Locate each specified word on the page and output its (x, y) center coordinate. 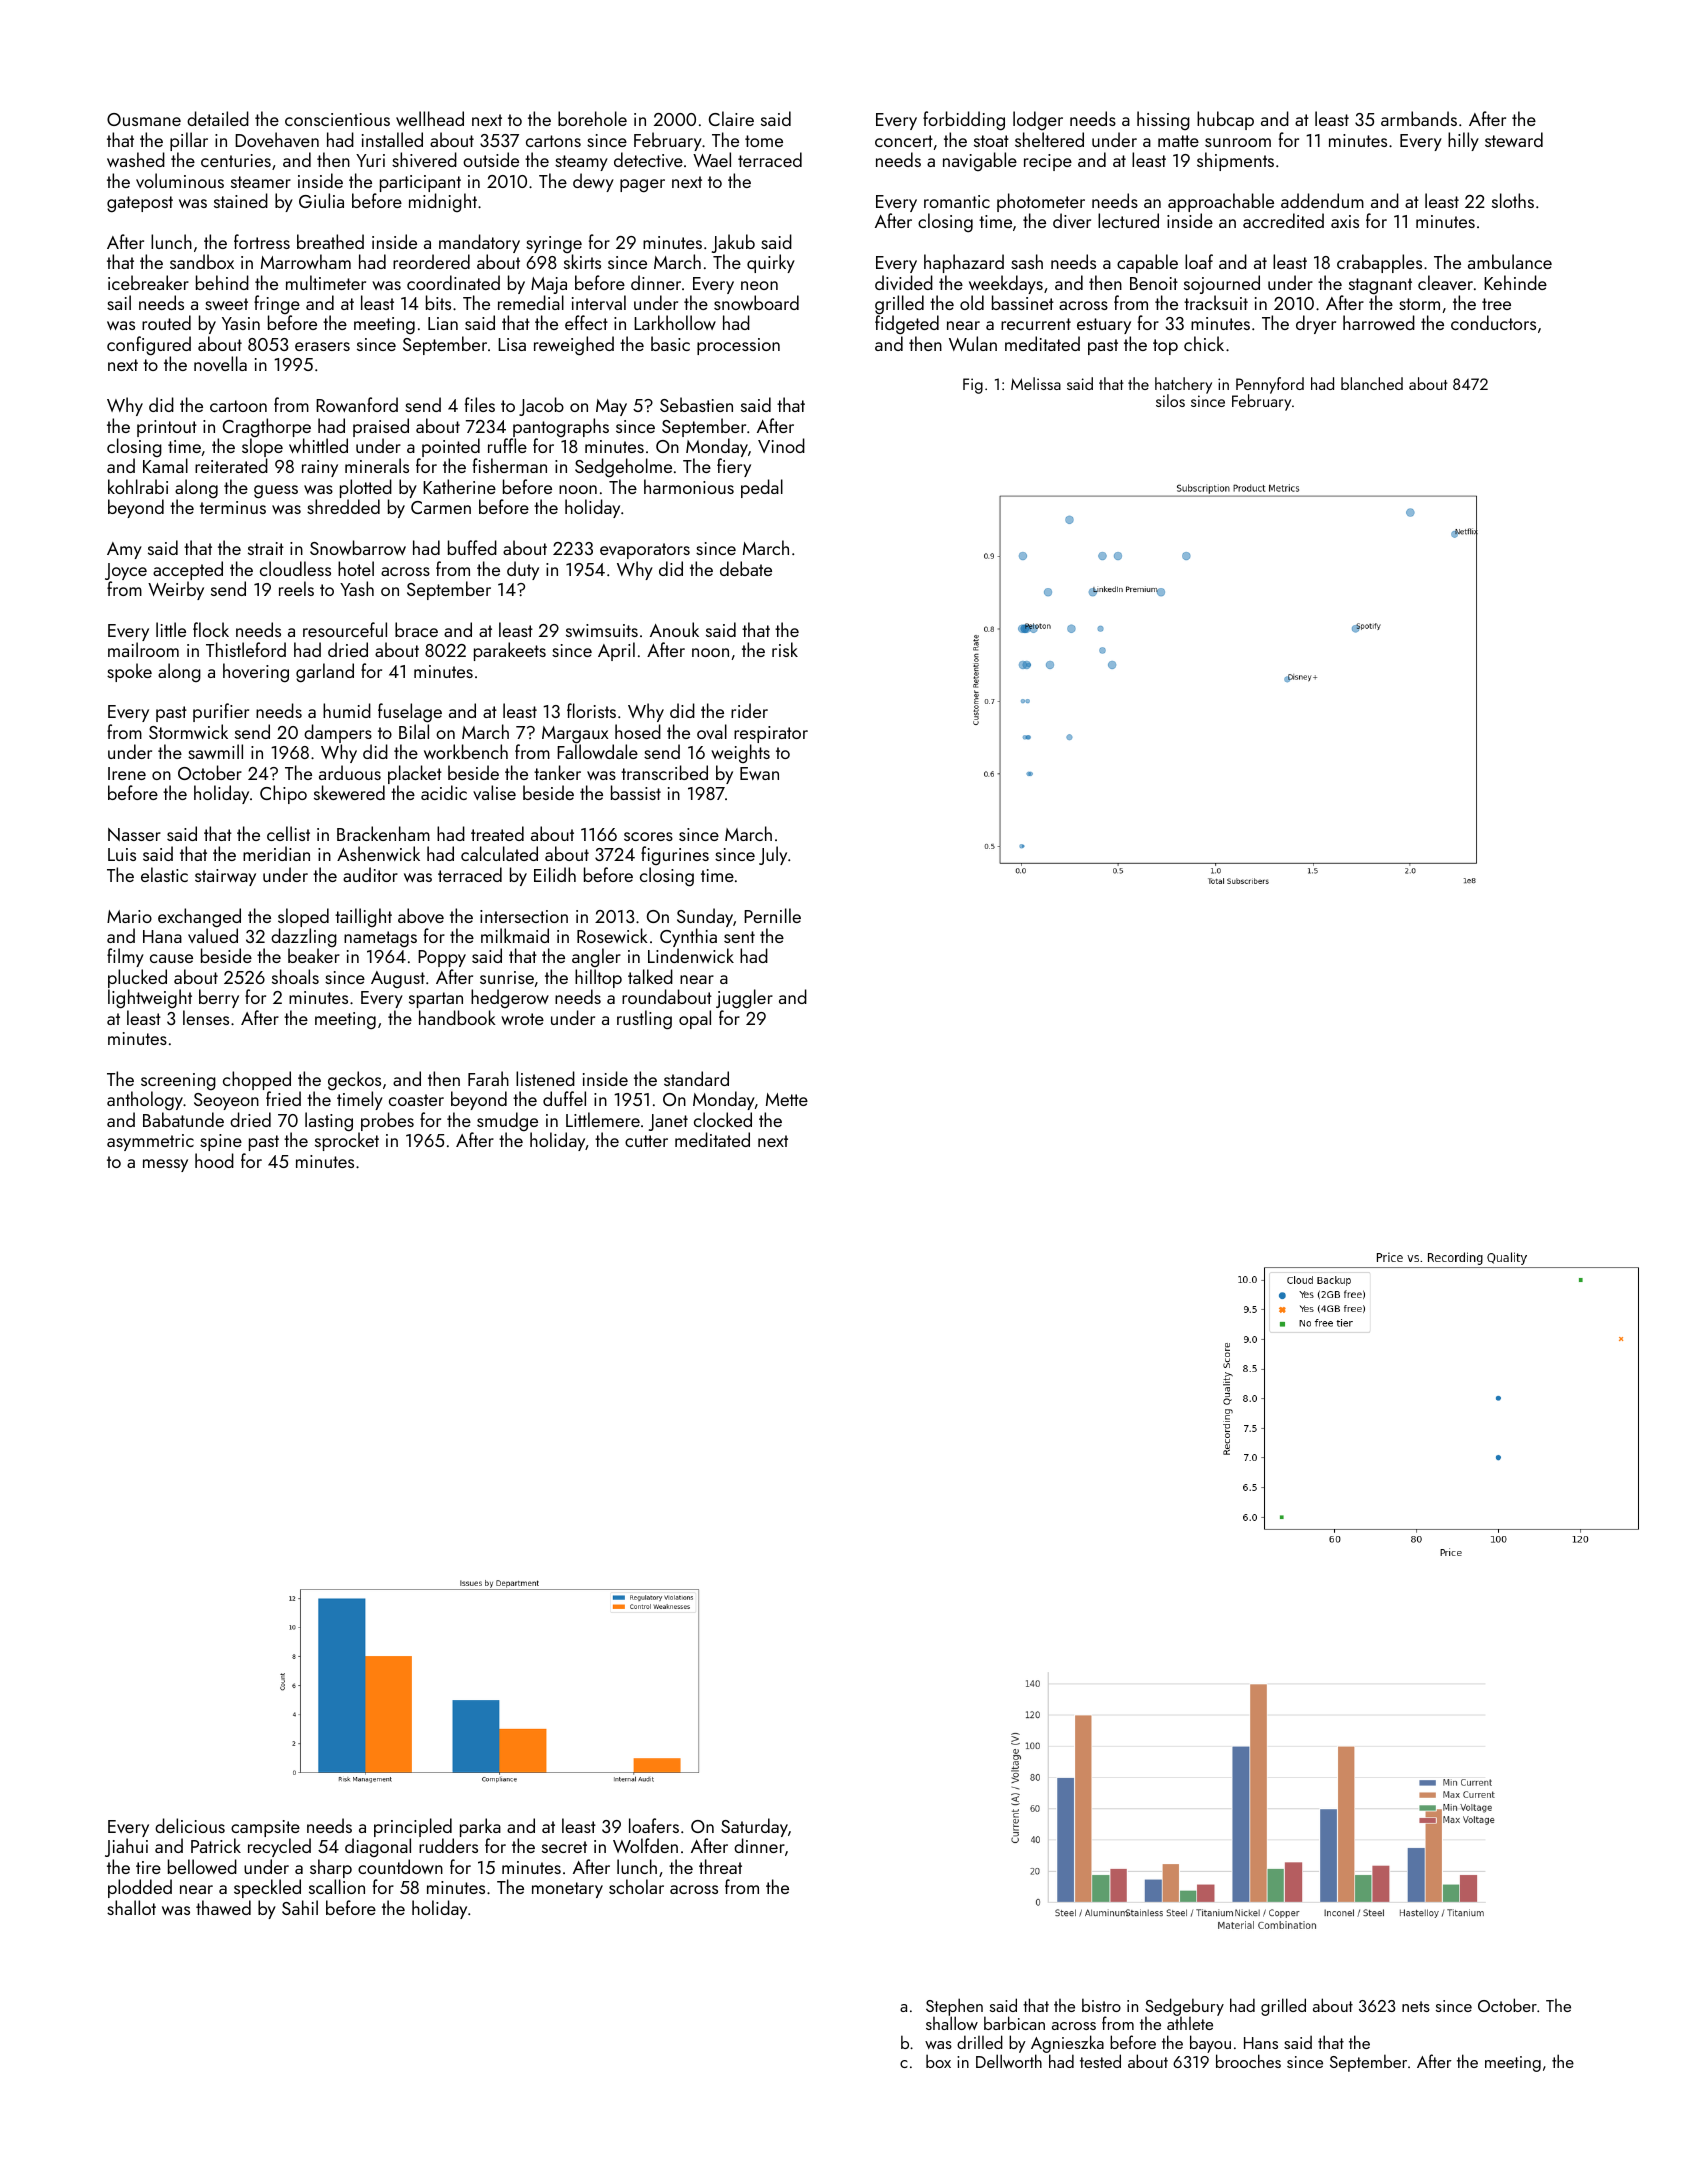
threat (720, 1866)
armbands (1419, 118)
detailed (218, 118)
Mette (787, 1099)
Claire (731, 118)
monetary (567, 1890)
